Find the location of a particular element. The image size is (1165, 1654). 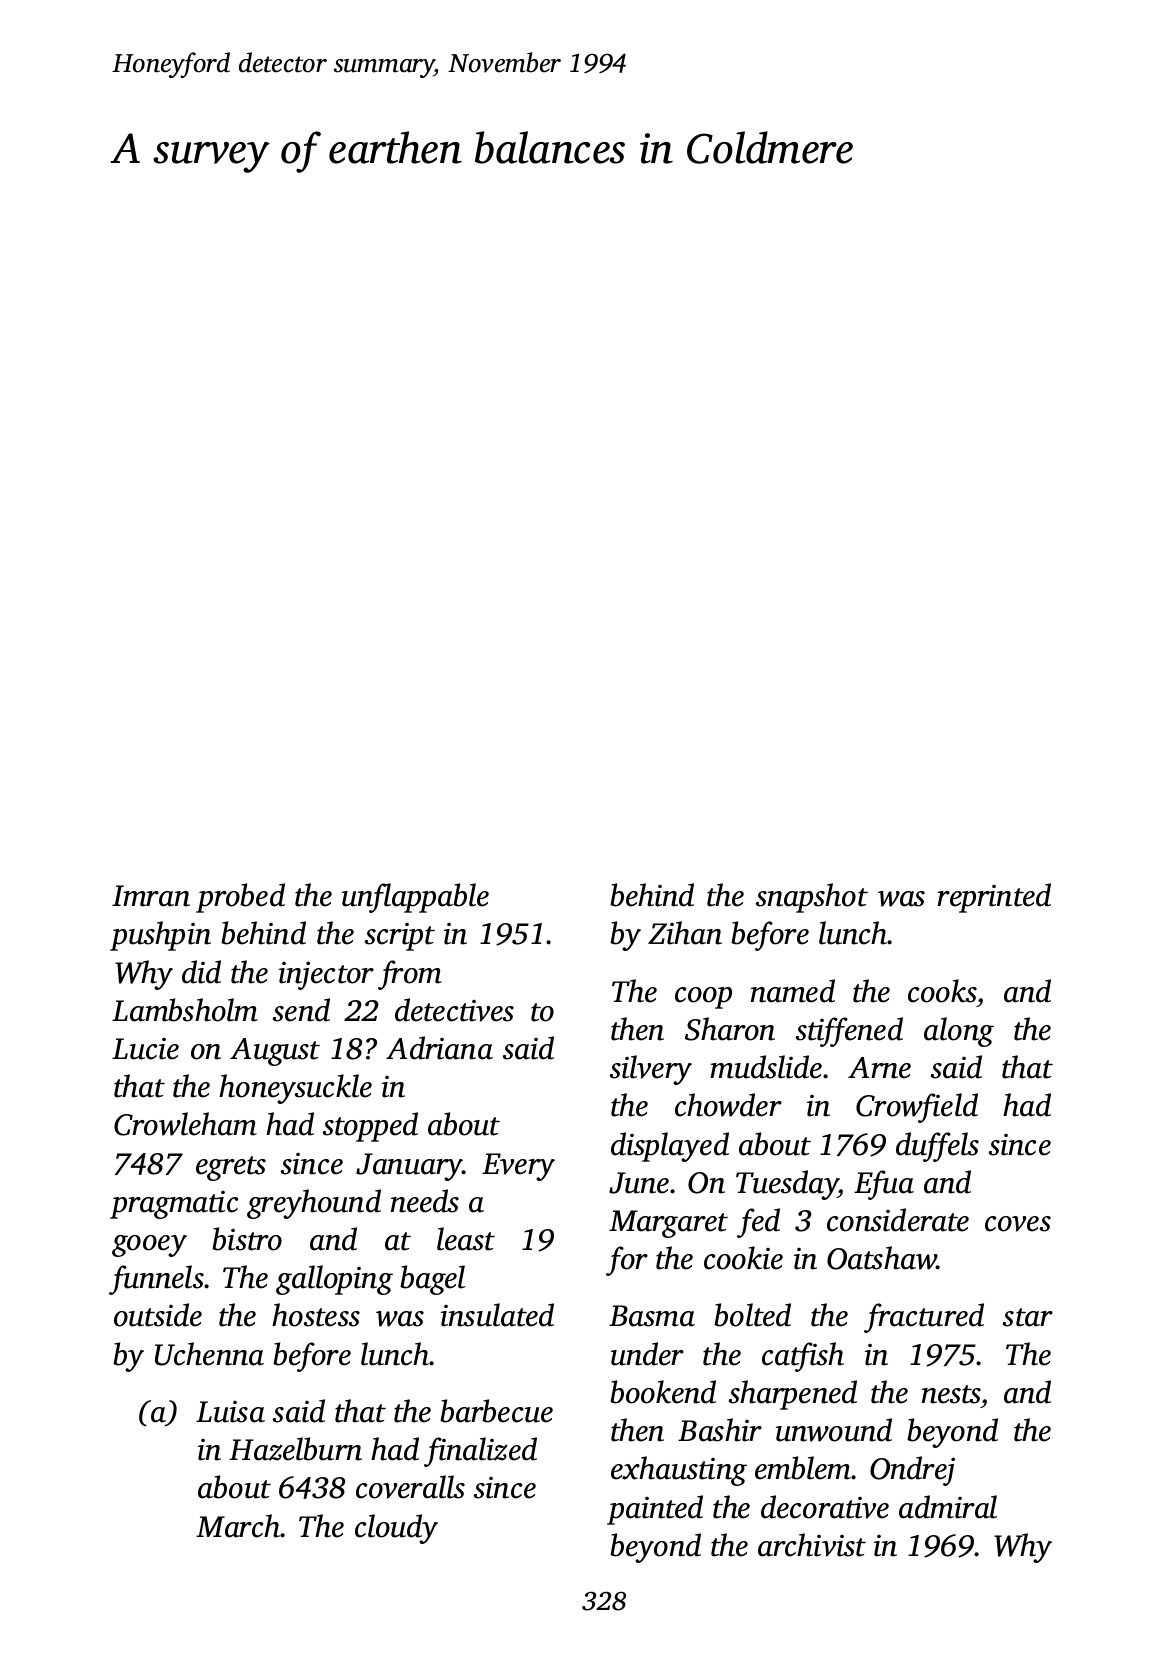

Ondrej is located at coordinates (912, 1471).
